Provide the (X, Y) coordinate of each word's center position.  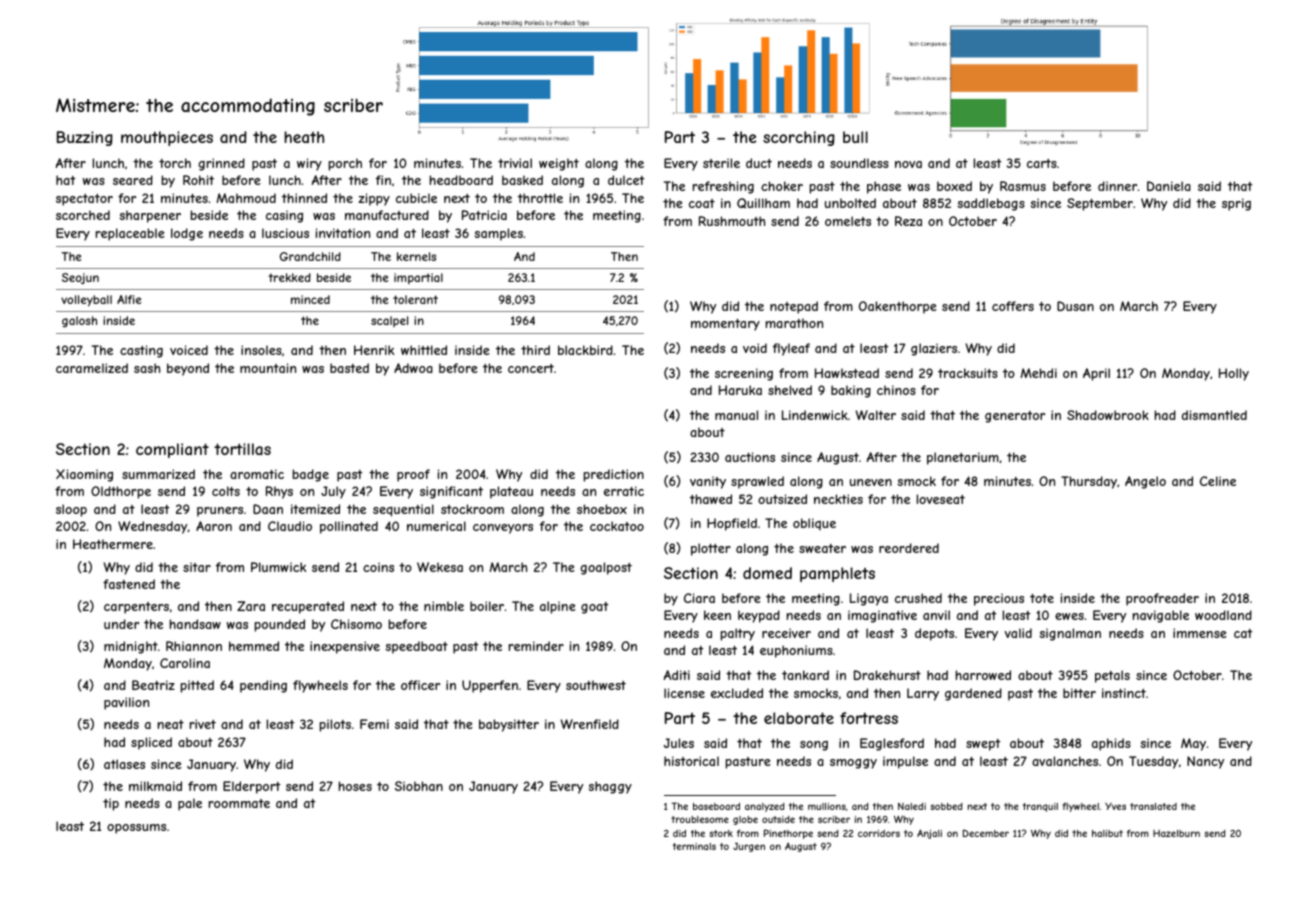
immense (1200, 633)
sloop (71, 510)
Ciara (699, 598)
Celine (1218, 481)
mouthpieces (167, 138)
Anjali (929, 834)
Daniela (1169, 186)
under (121, 624)
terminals (694, 846)
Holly (1234, 374)
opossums (136, 829)
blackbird (585, 350)
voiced (189, 350)
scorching (799, 138)
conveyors (503, 529)
